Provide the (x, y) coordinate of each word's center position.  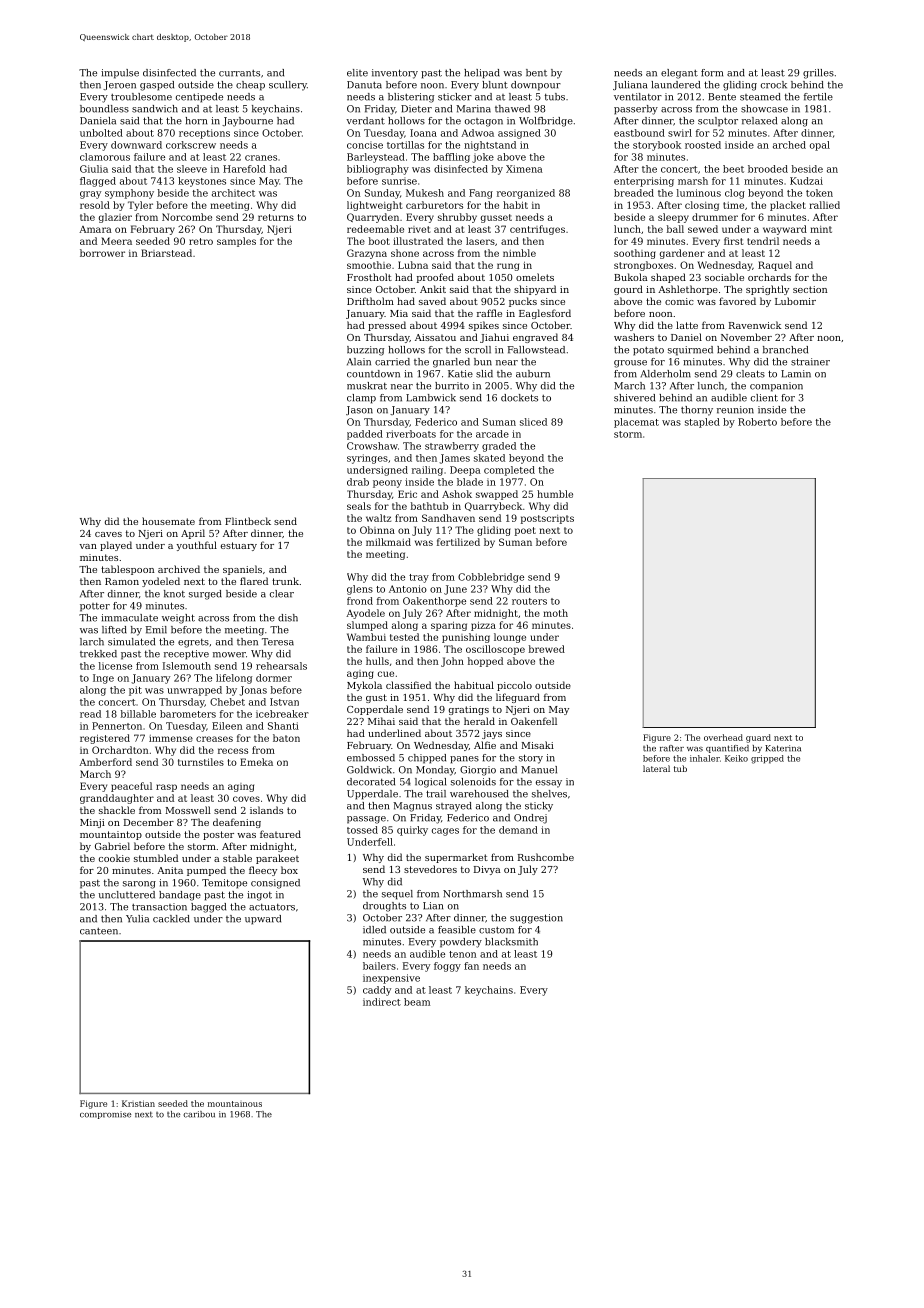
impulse (120, 74)
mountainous (235, 1104)
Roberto (757, 422)
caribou (199, 1114)
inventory (395, 74)
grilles (818, 74)
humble (555, 494)
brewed (547, 649)
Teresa (278, 642)
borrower (102, 253)
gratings (469, 710)
